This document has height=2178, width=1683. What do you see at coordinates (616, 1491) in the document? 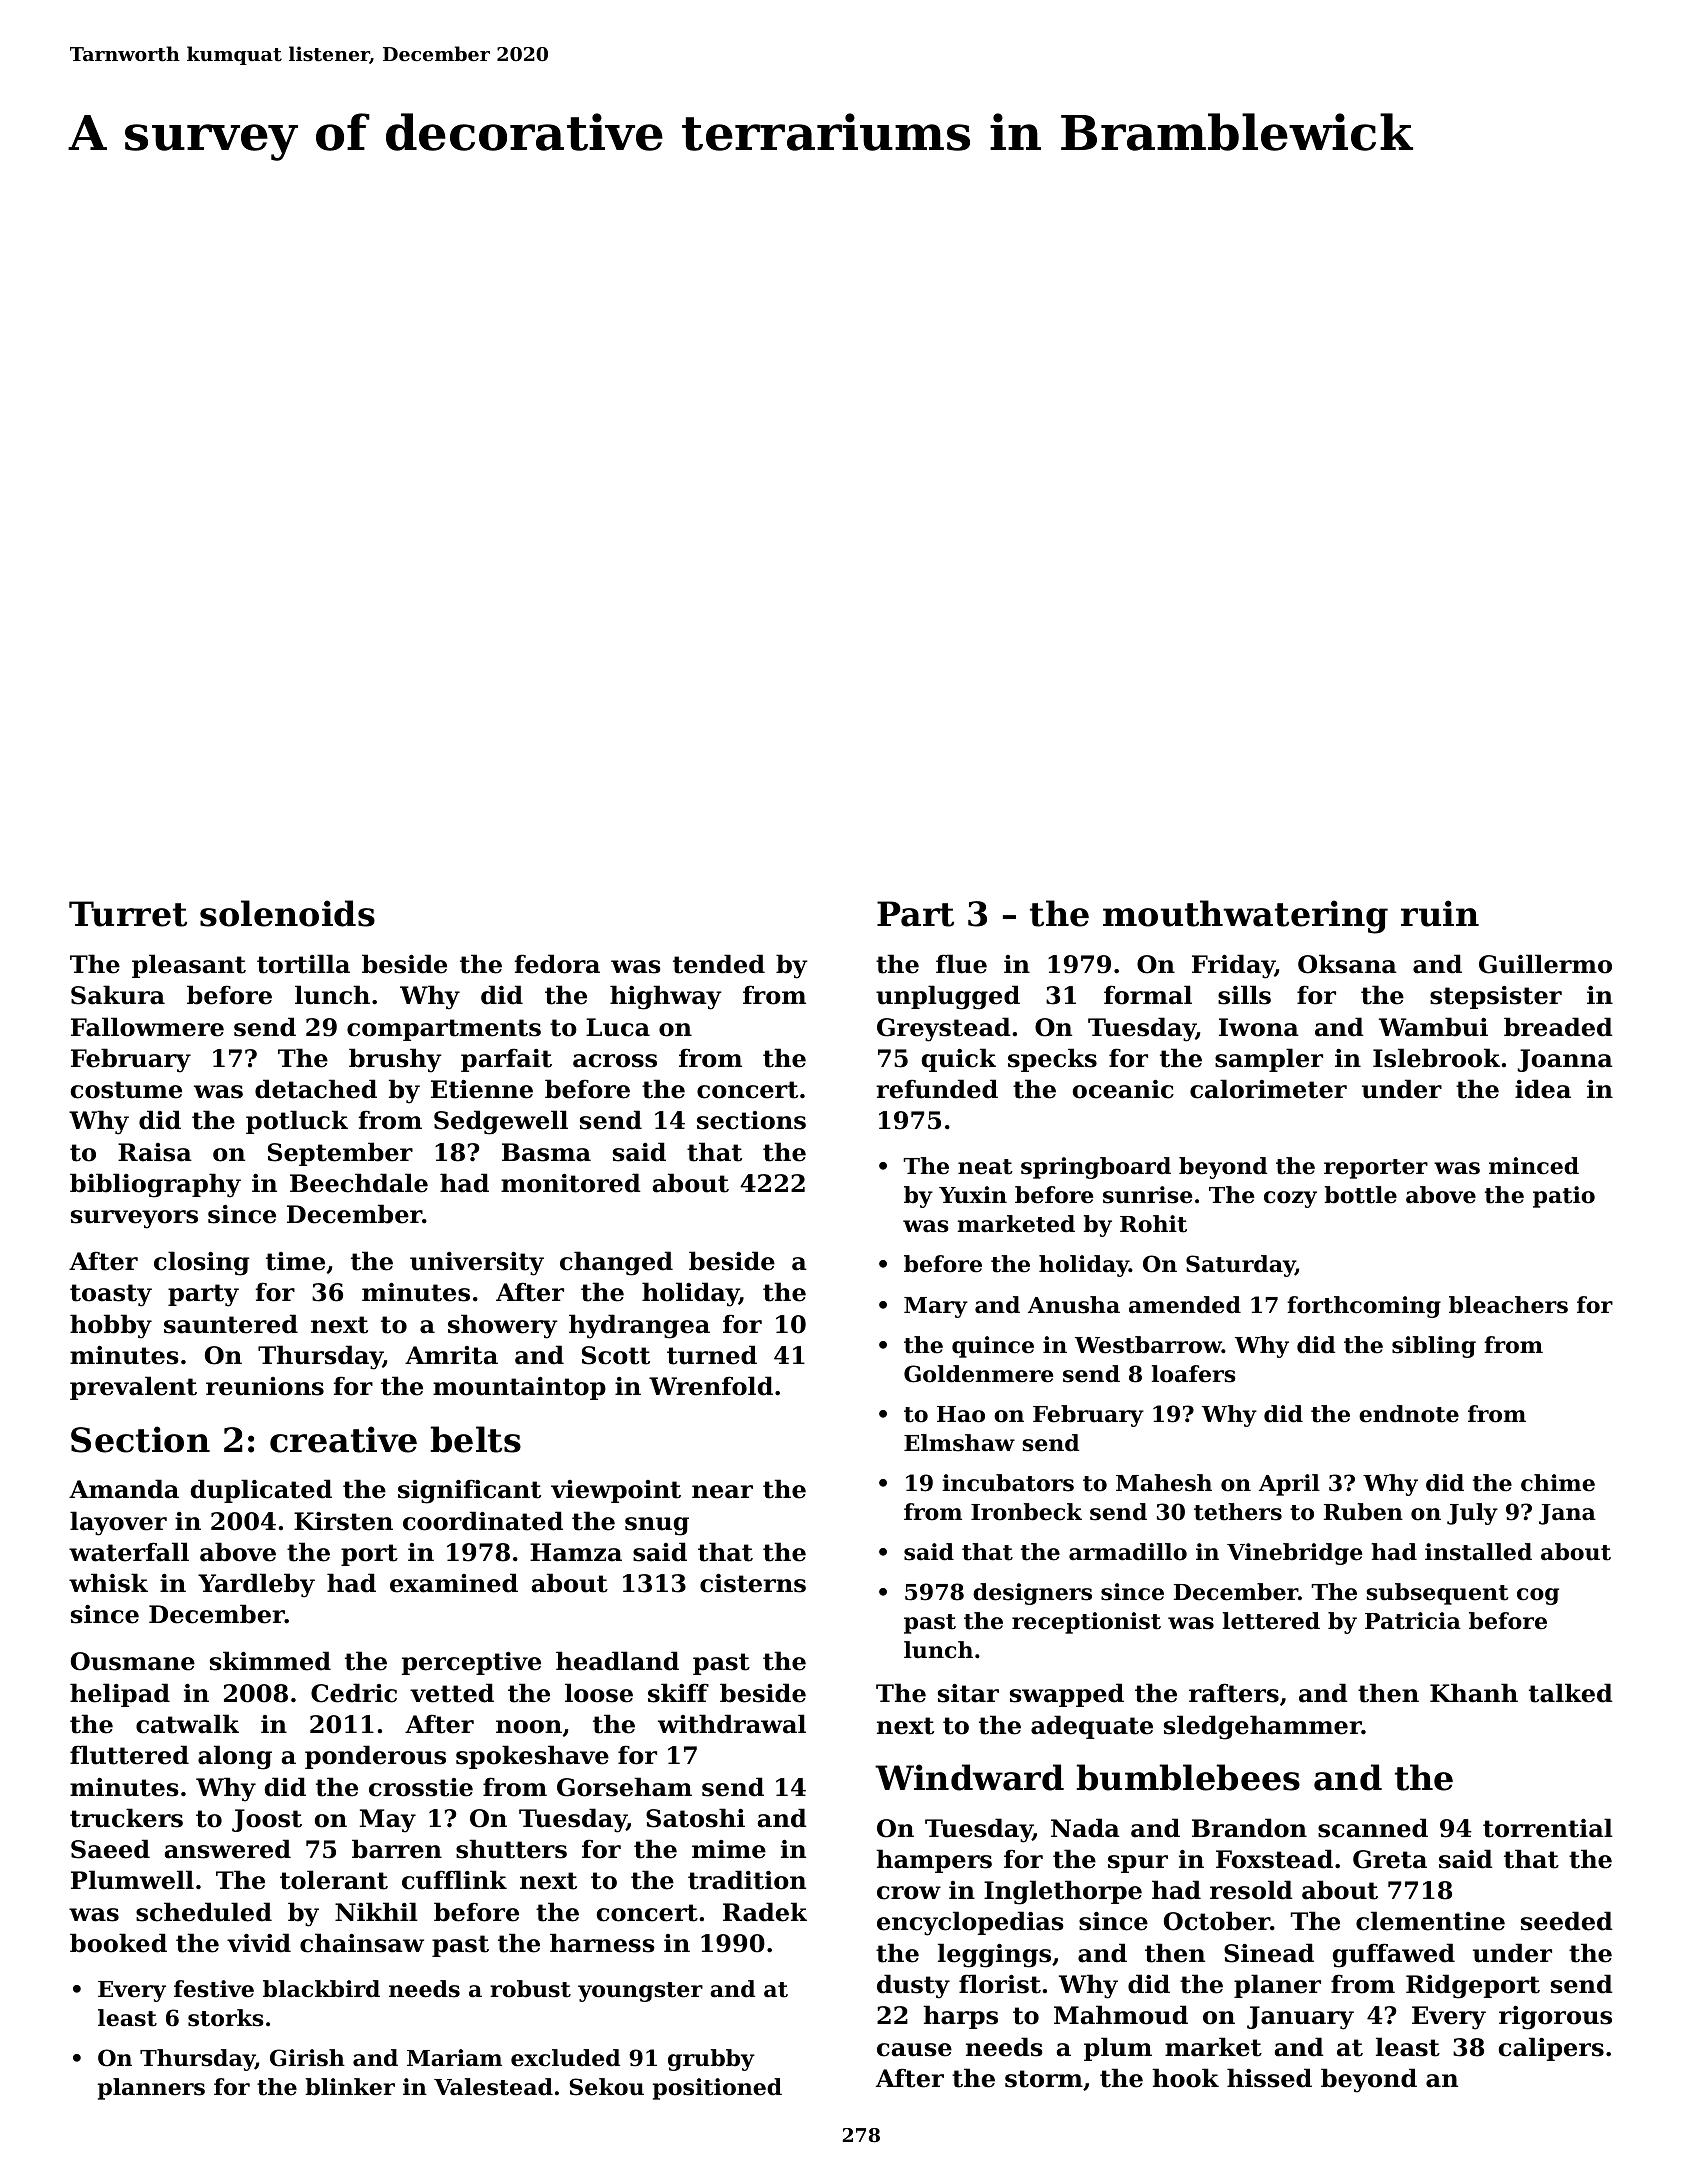
I see `viewpoint` at bounding box center [616, 1491].
